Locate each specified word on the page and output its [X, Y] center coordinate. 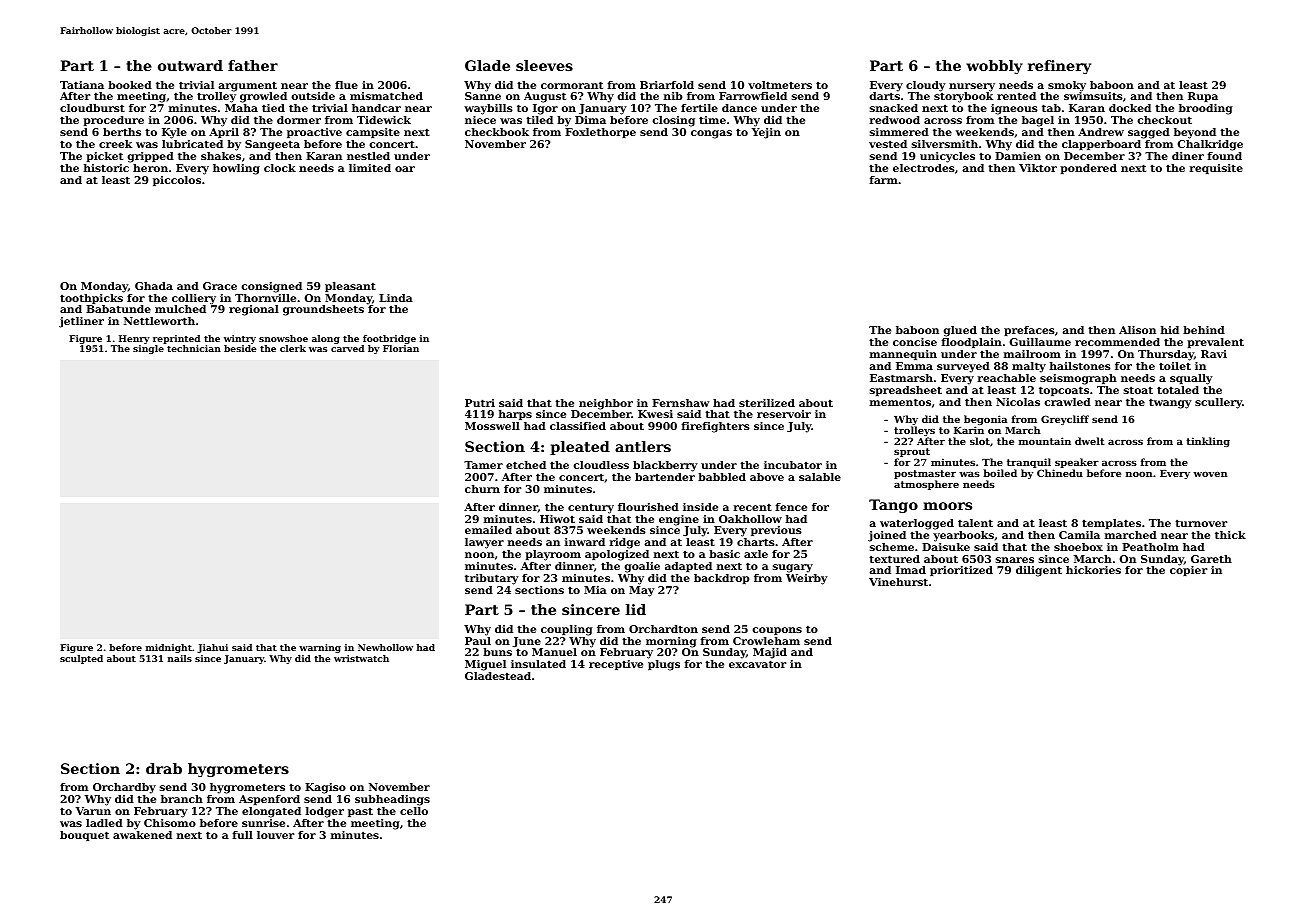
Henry [134, 339]
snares [1015, 560]
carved [347, 348]
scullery [1218, 403]
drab [164, 768]
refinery [1059, 67]
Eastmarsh [901, 378]
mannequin [903, 355]
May [642, 591]
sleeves [544, 65]
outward [190, 65]
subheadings [392, 800]
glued [960, 331]
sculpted [81, 659]
